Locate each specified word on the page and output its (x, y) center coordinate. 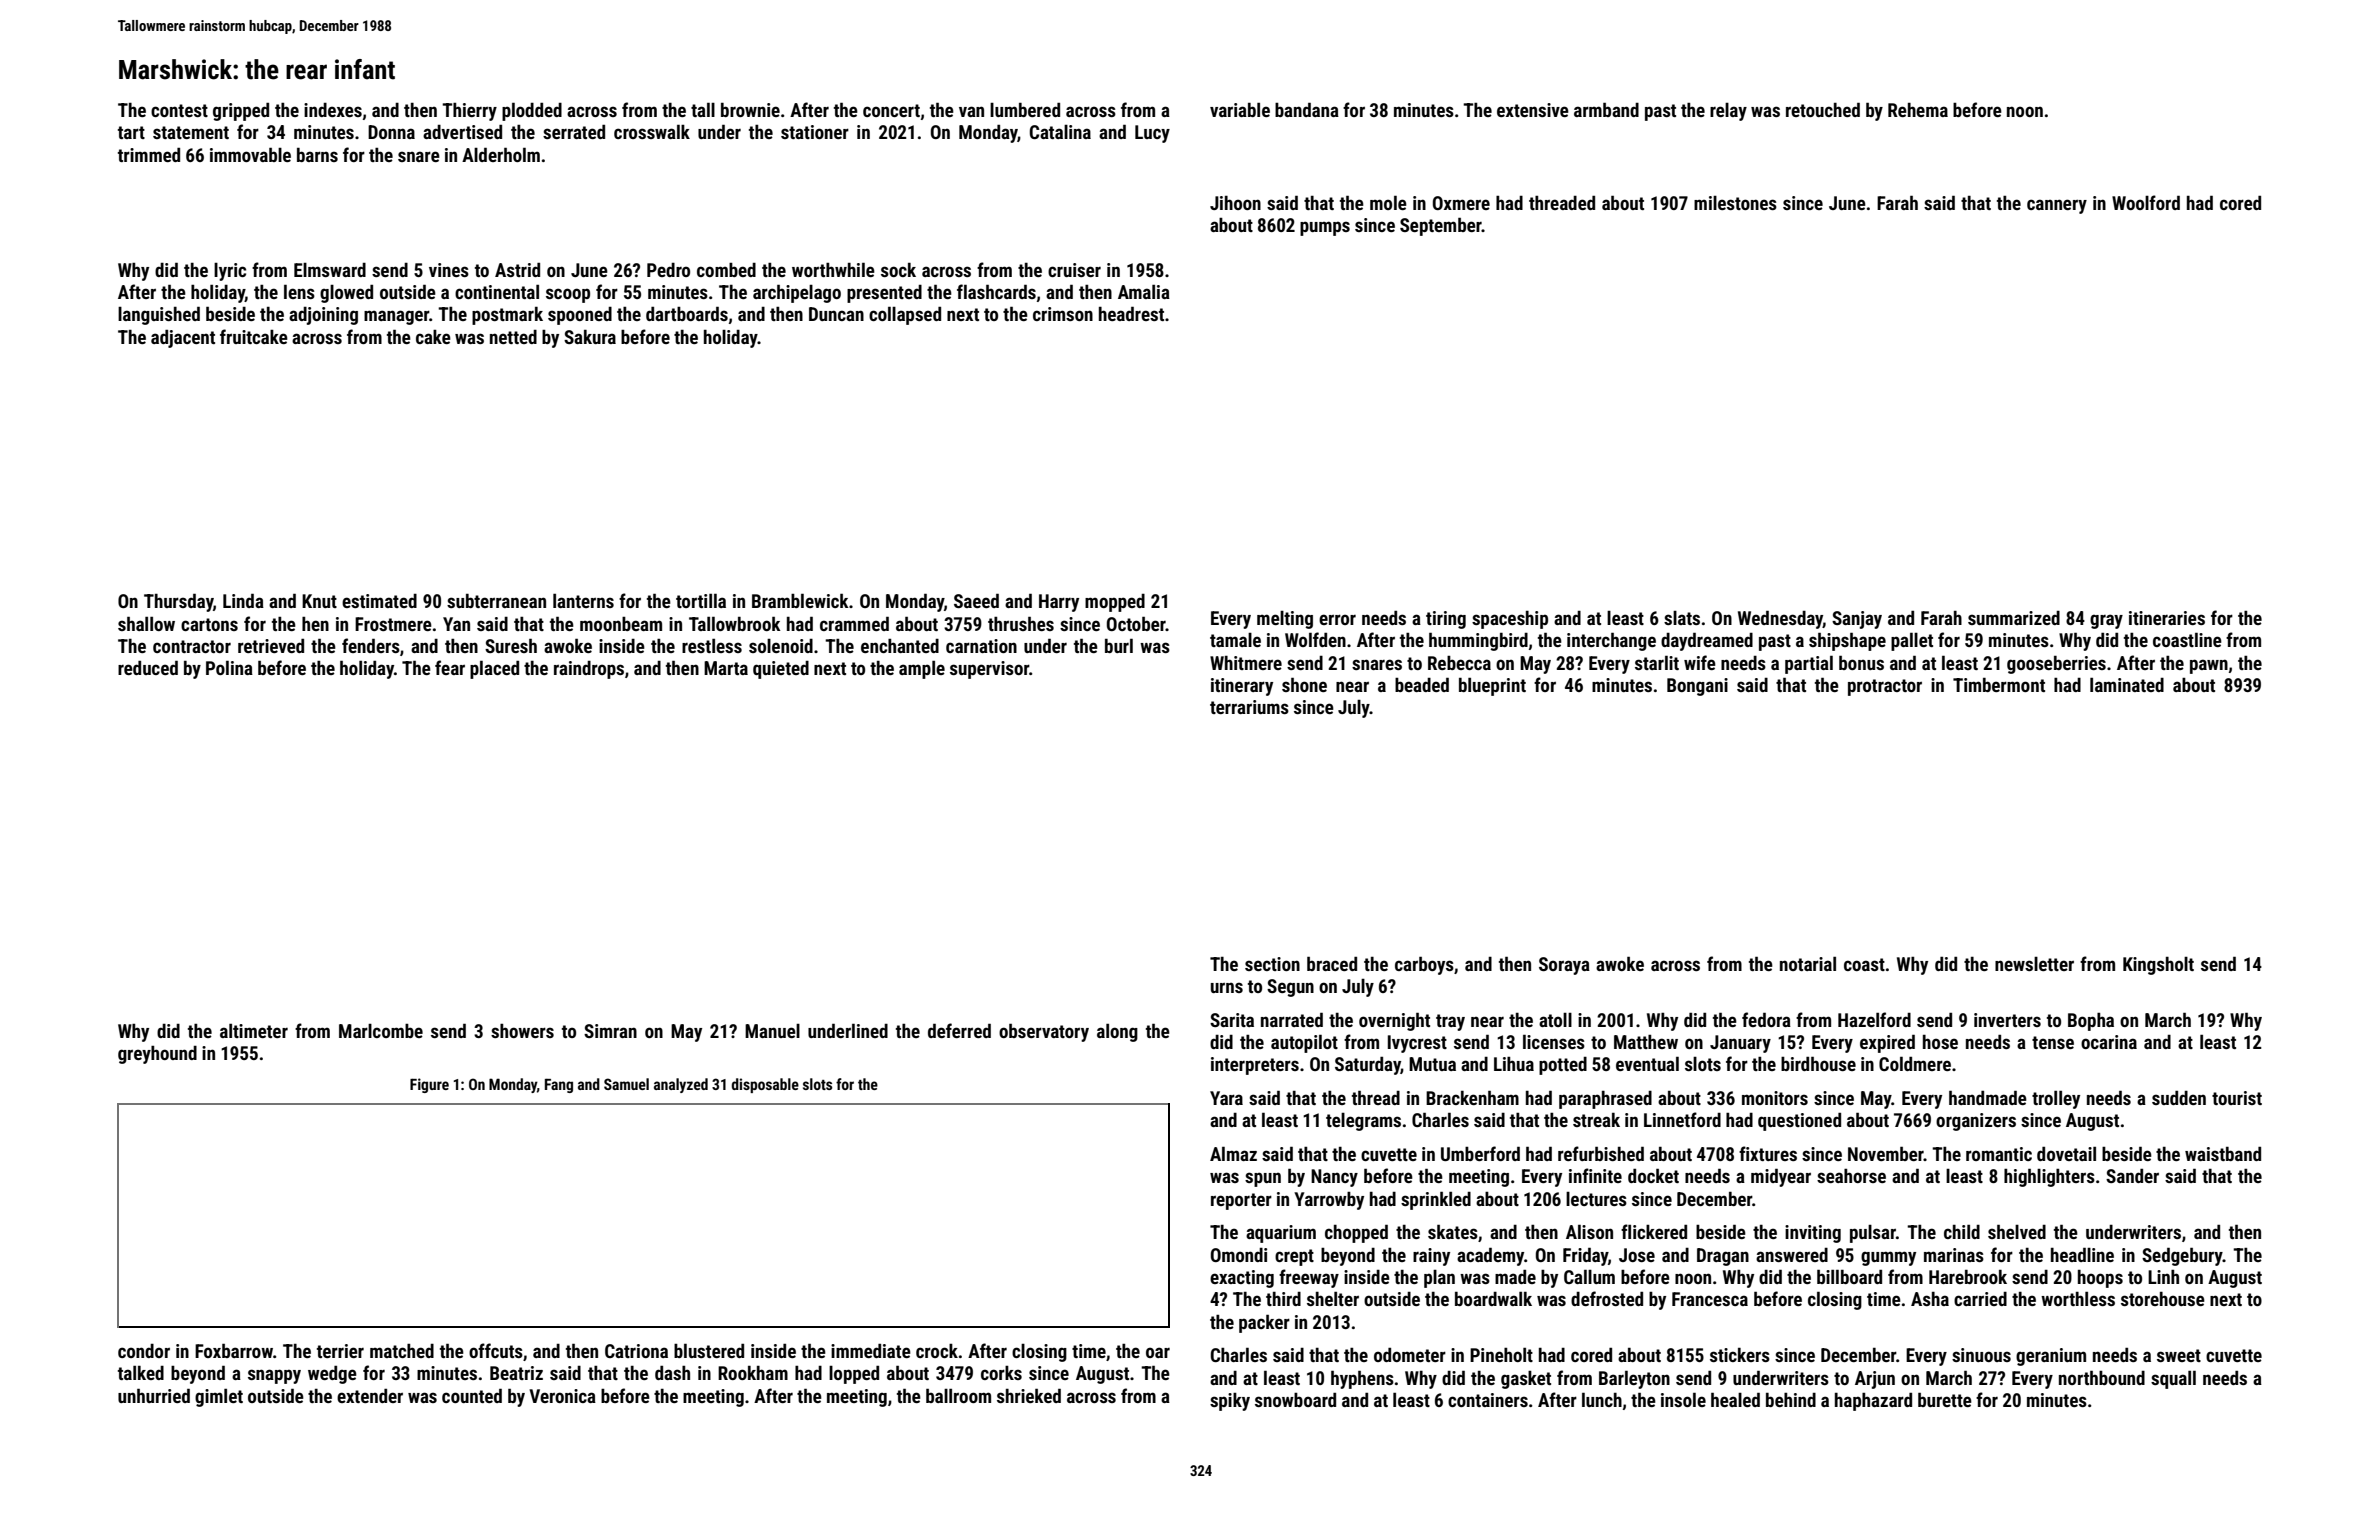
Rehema (1918, 110)
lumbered (1025, 110)
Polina (229, 667)
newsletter (2034, 964)
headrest (1131, 313)
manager (397, 317)
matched (402, 1351)
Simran (610, 1031)
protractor (1885, 687)
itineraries (2167, 618)
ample (922, 670)
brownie (750, 110)
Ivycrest (1417, 1044)
